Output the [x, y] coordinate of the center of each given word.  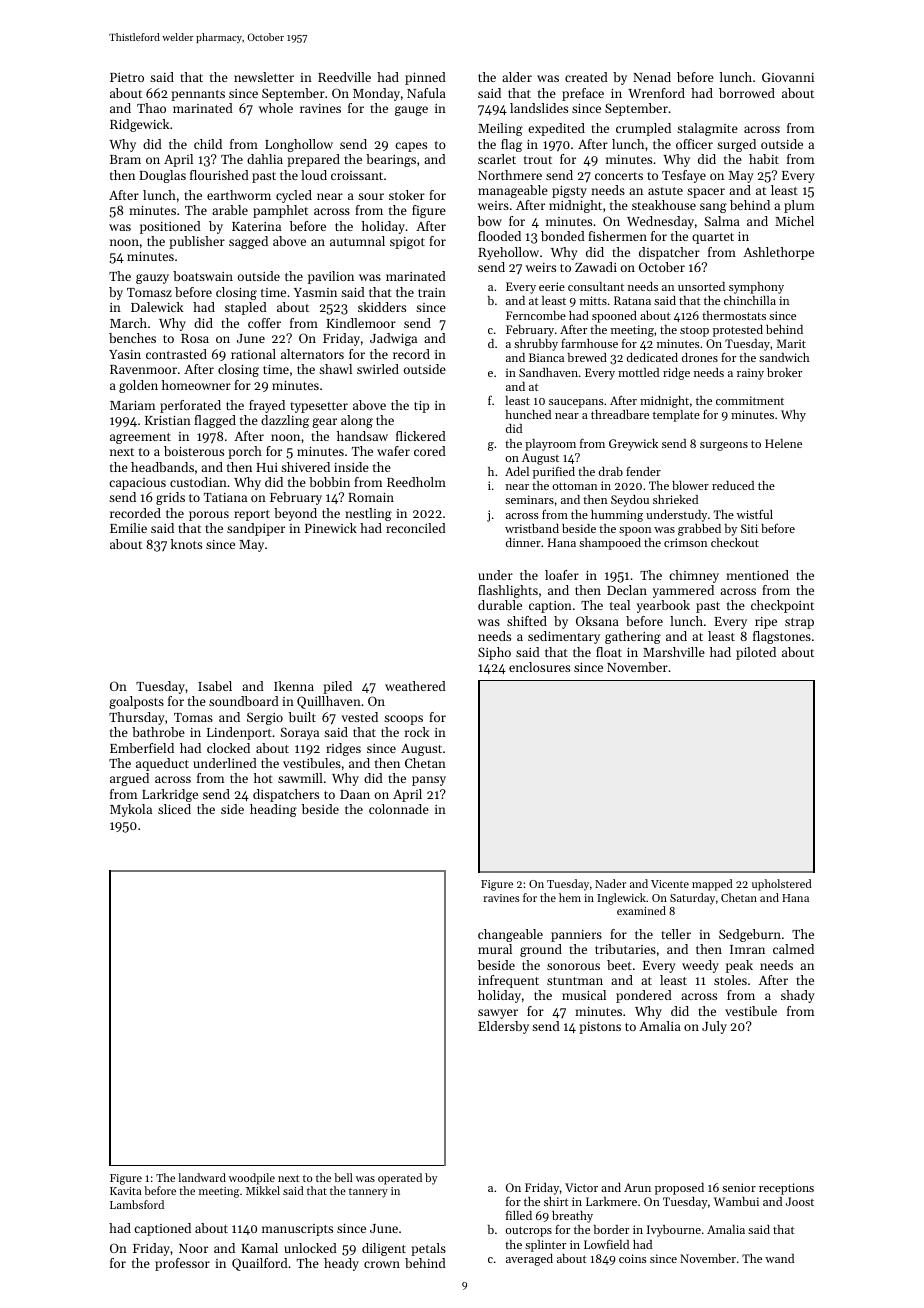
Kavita [126, 1191]
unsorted [701, 286]
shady [798, 996]
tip [421, 407]
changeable [510, 935]
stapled [246, 308]
